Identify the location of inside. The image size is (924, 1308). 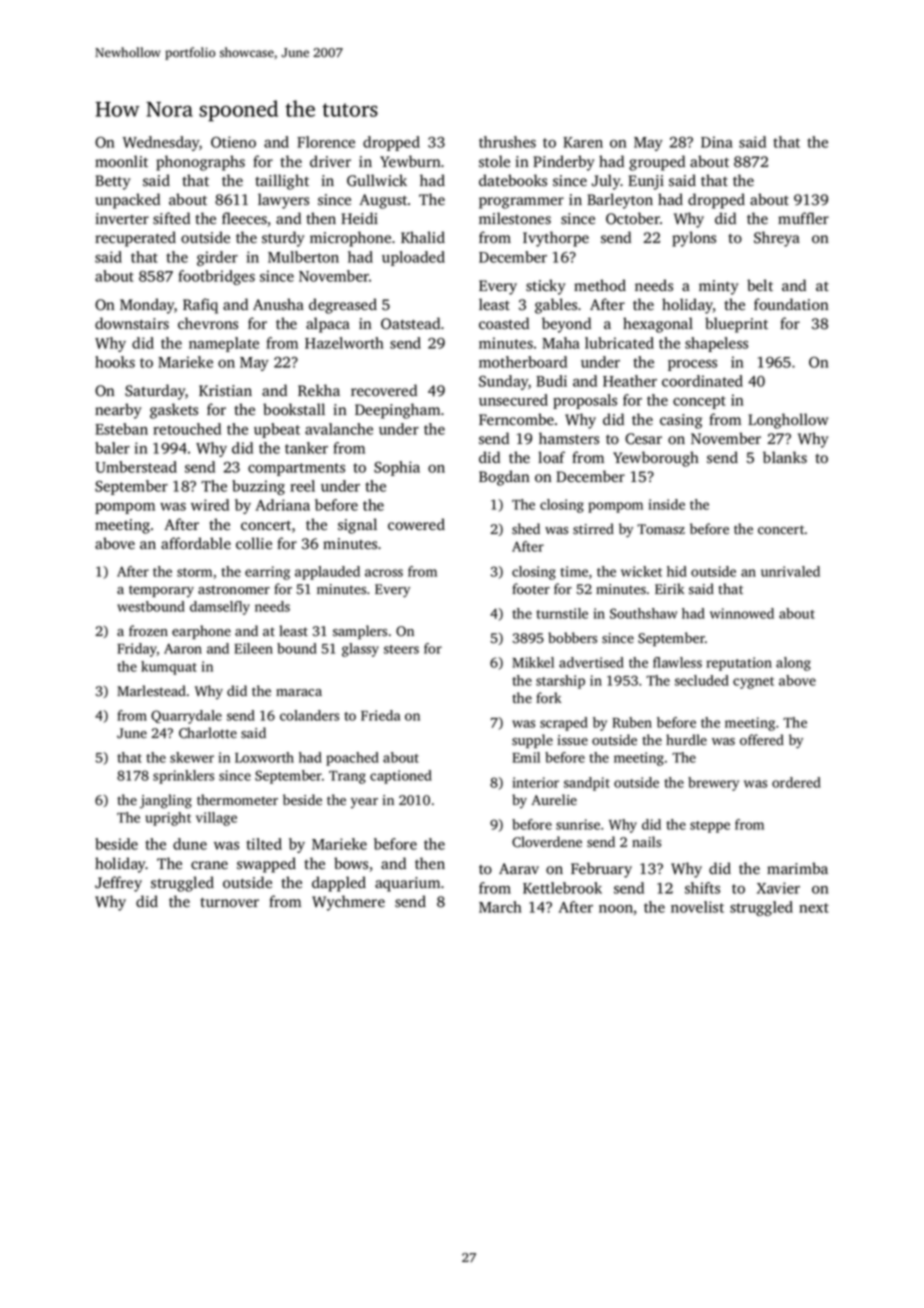
(667, 504).
